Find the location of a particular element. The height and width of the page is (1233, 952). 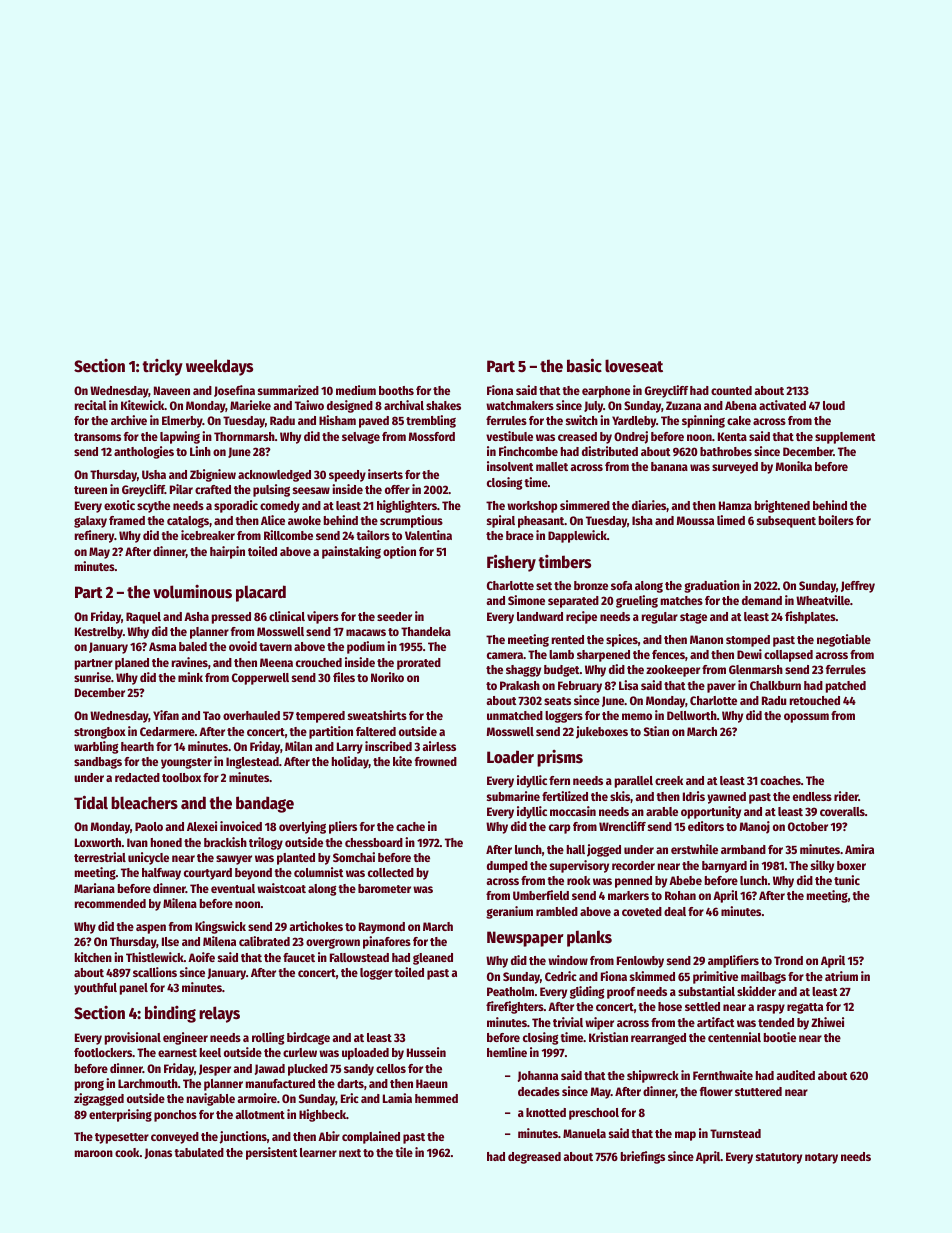

voluminous is located at coordinates (192, 592).
